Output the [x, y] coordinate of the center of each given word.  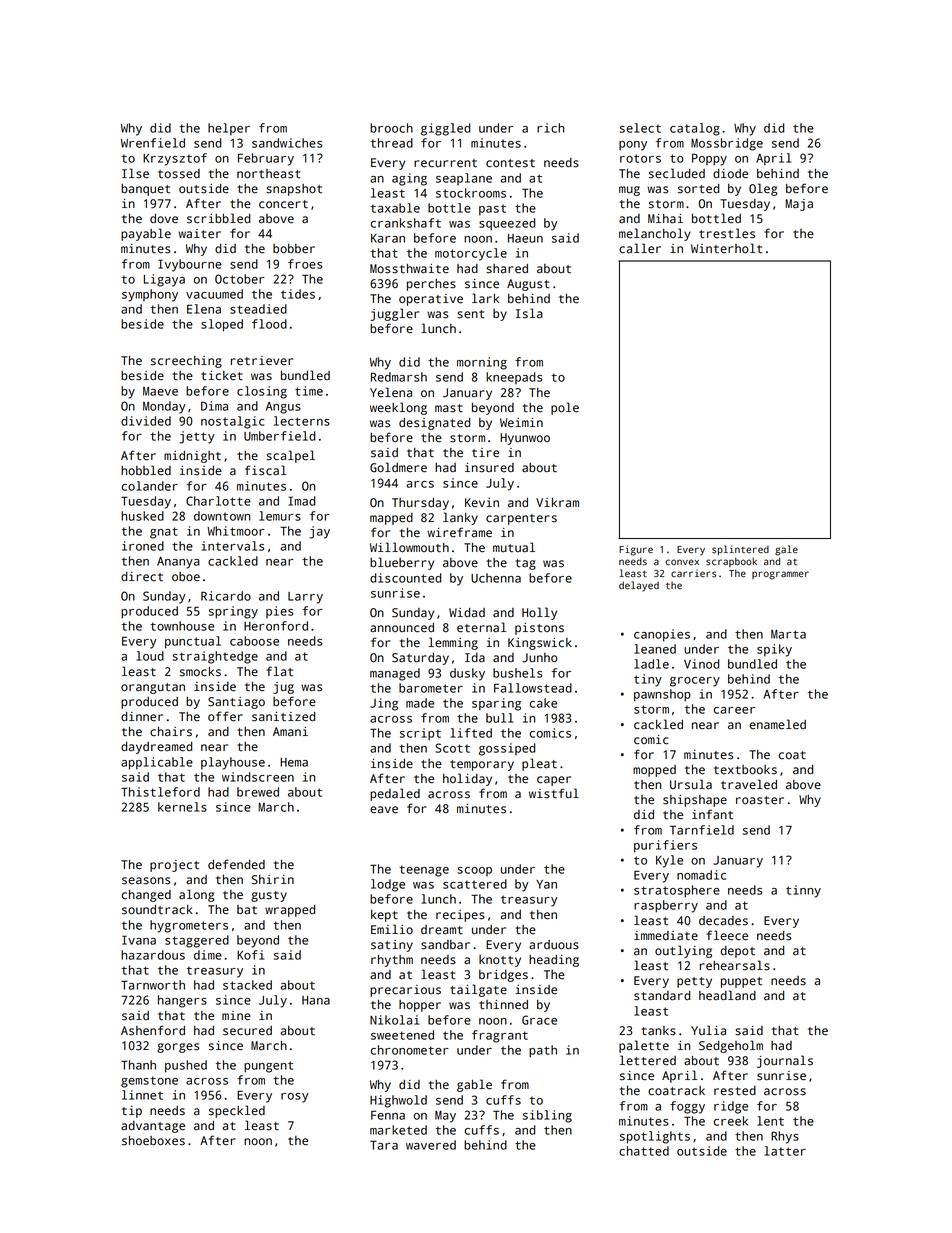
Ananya [178, 563]
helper [229, 129]
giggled [445, 129]
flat [279, 671]
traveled [749, 784]
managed [395, 674]
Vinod [701, 664]
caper [554, 781]
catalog [695, 129]
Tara [384, 1145]
